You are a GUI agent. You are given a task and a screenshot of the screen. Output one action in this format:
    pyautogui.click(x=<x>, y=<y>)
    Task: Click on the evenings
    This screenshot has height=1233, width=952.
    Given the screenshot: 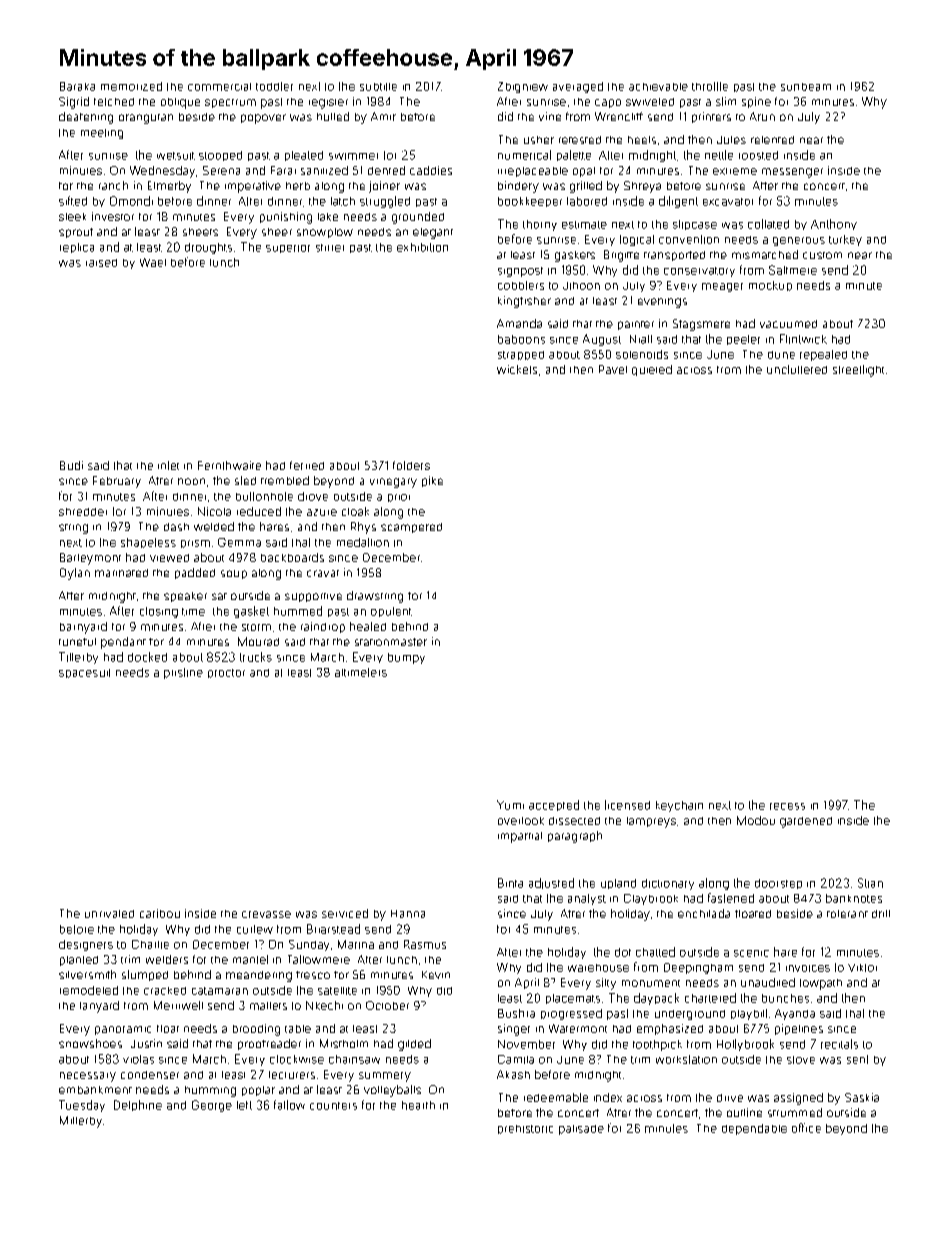 What is the action you would take?
    pyautogui.click(x=662, y=303)
